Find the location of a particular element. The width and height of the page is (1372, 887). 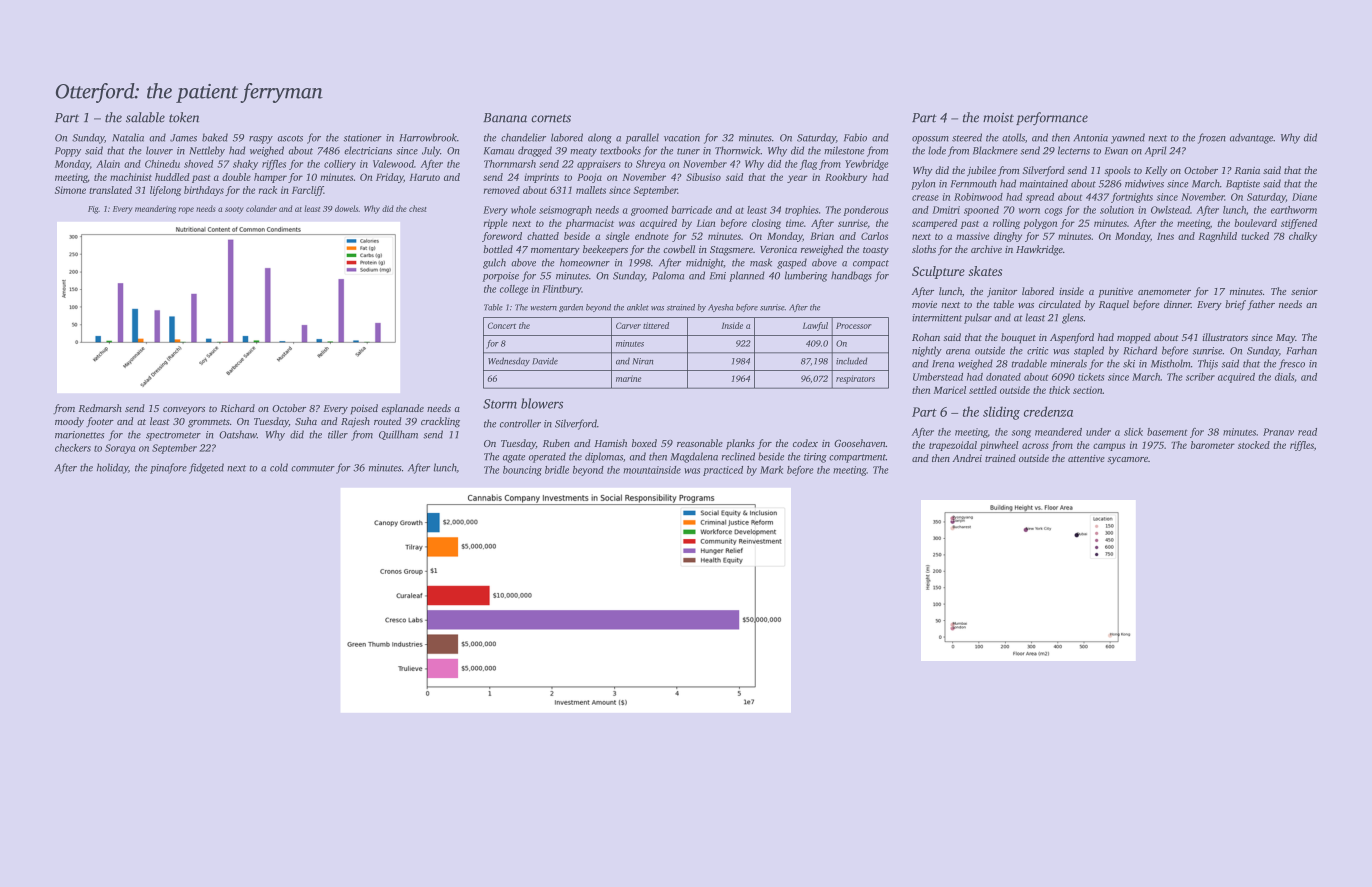

marine is located at coordinates (628, 378).
